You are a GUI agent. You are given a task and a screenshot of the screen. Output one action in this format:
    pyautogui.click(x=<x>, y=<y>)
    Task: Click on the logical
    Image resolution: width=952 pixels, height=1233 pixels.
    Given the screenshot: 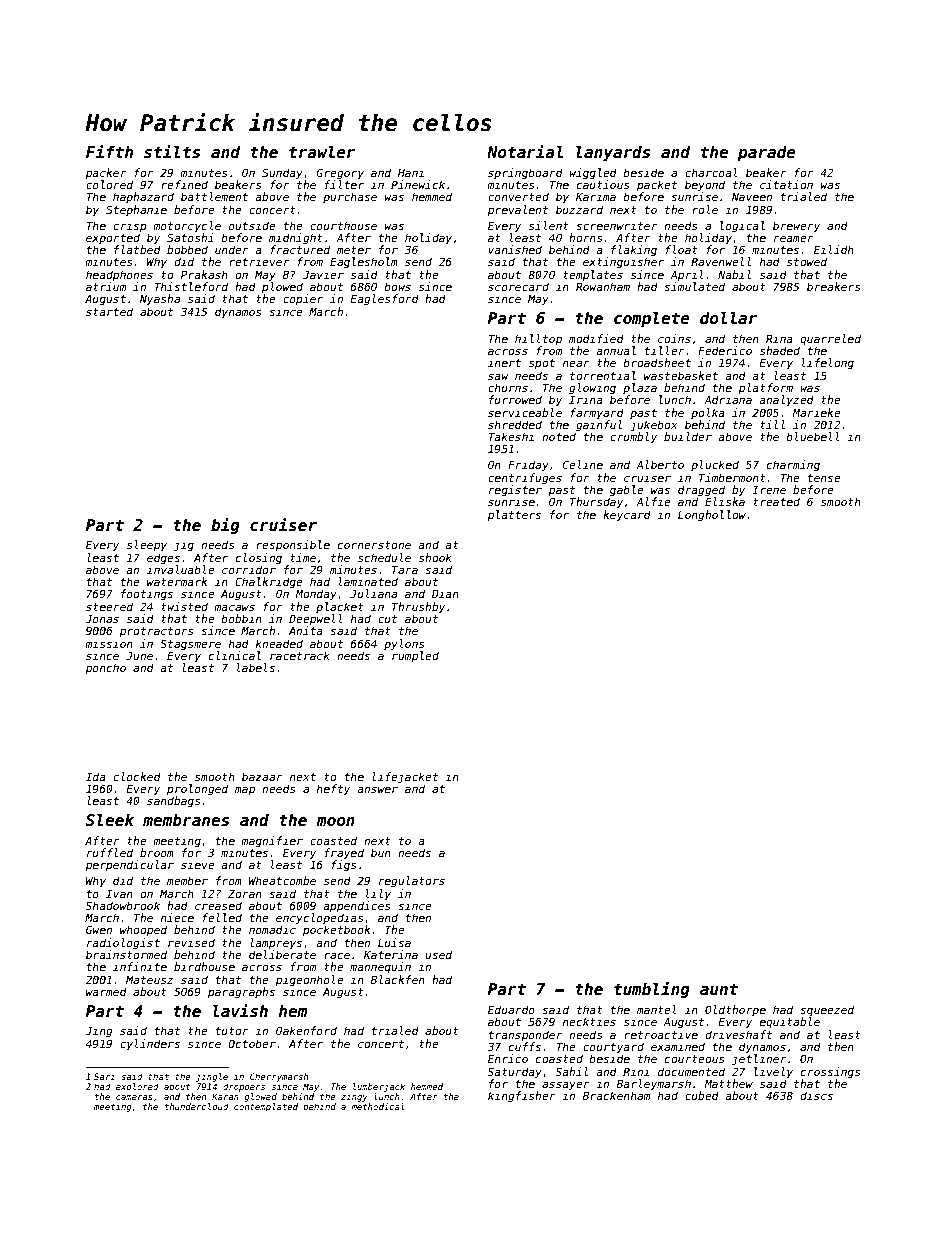 What is the action you would take?
    pyautogui.click(x=742, y=227)
